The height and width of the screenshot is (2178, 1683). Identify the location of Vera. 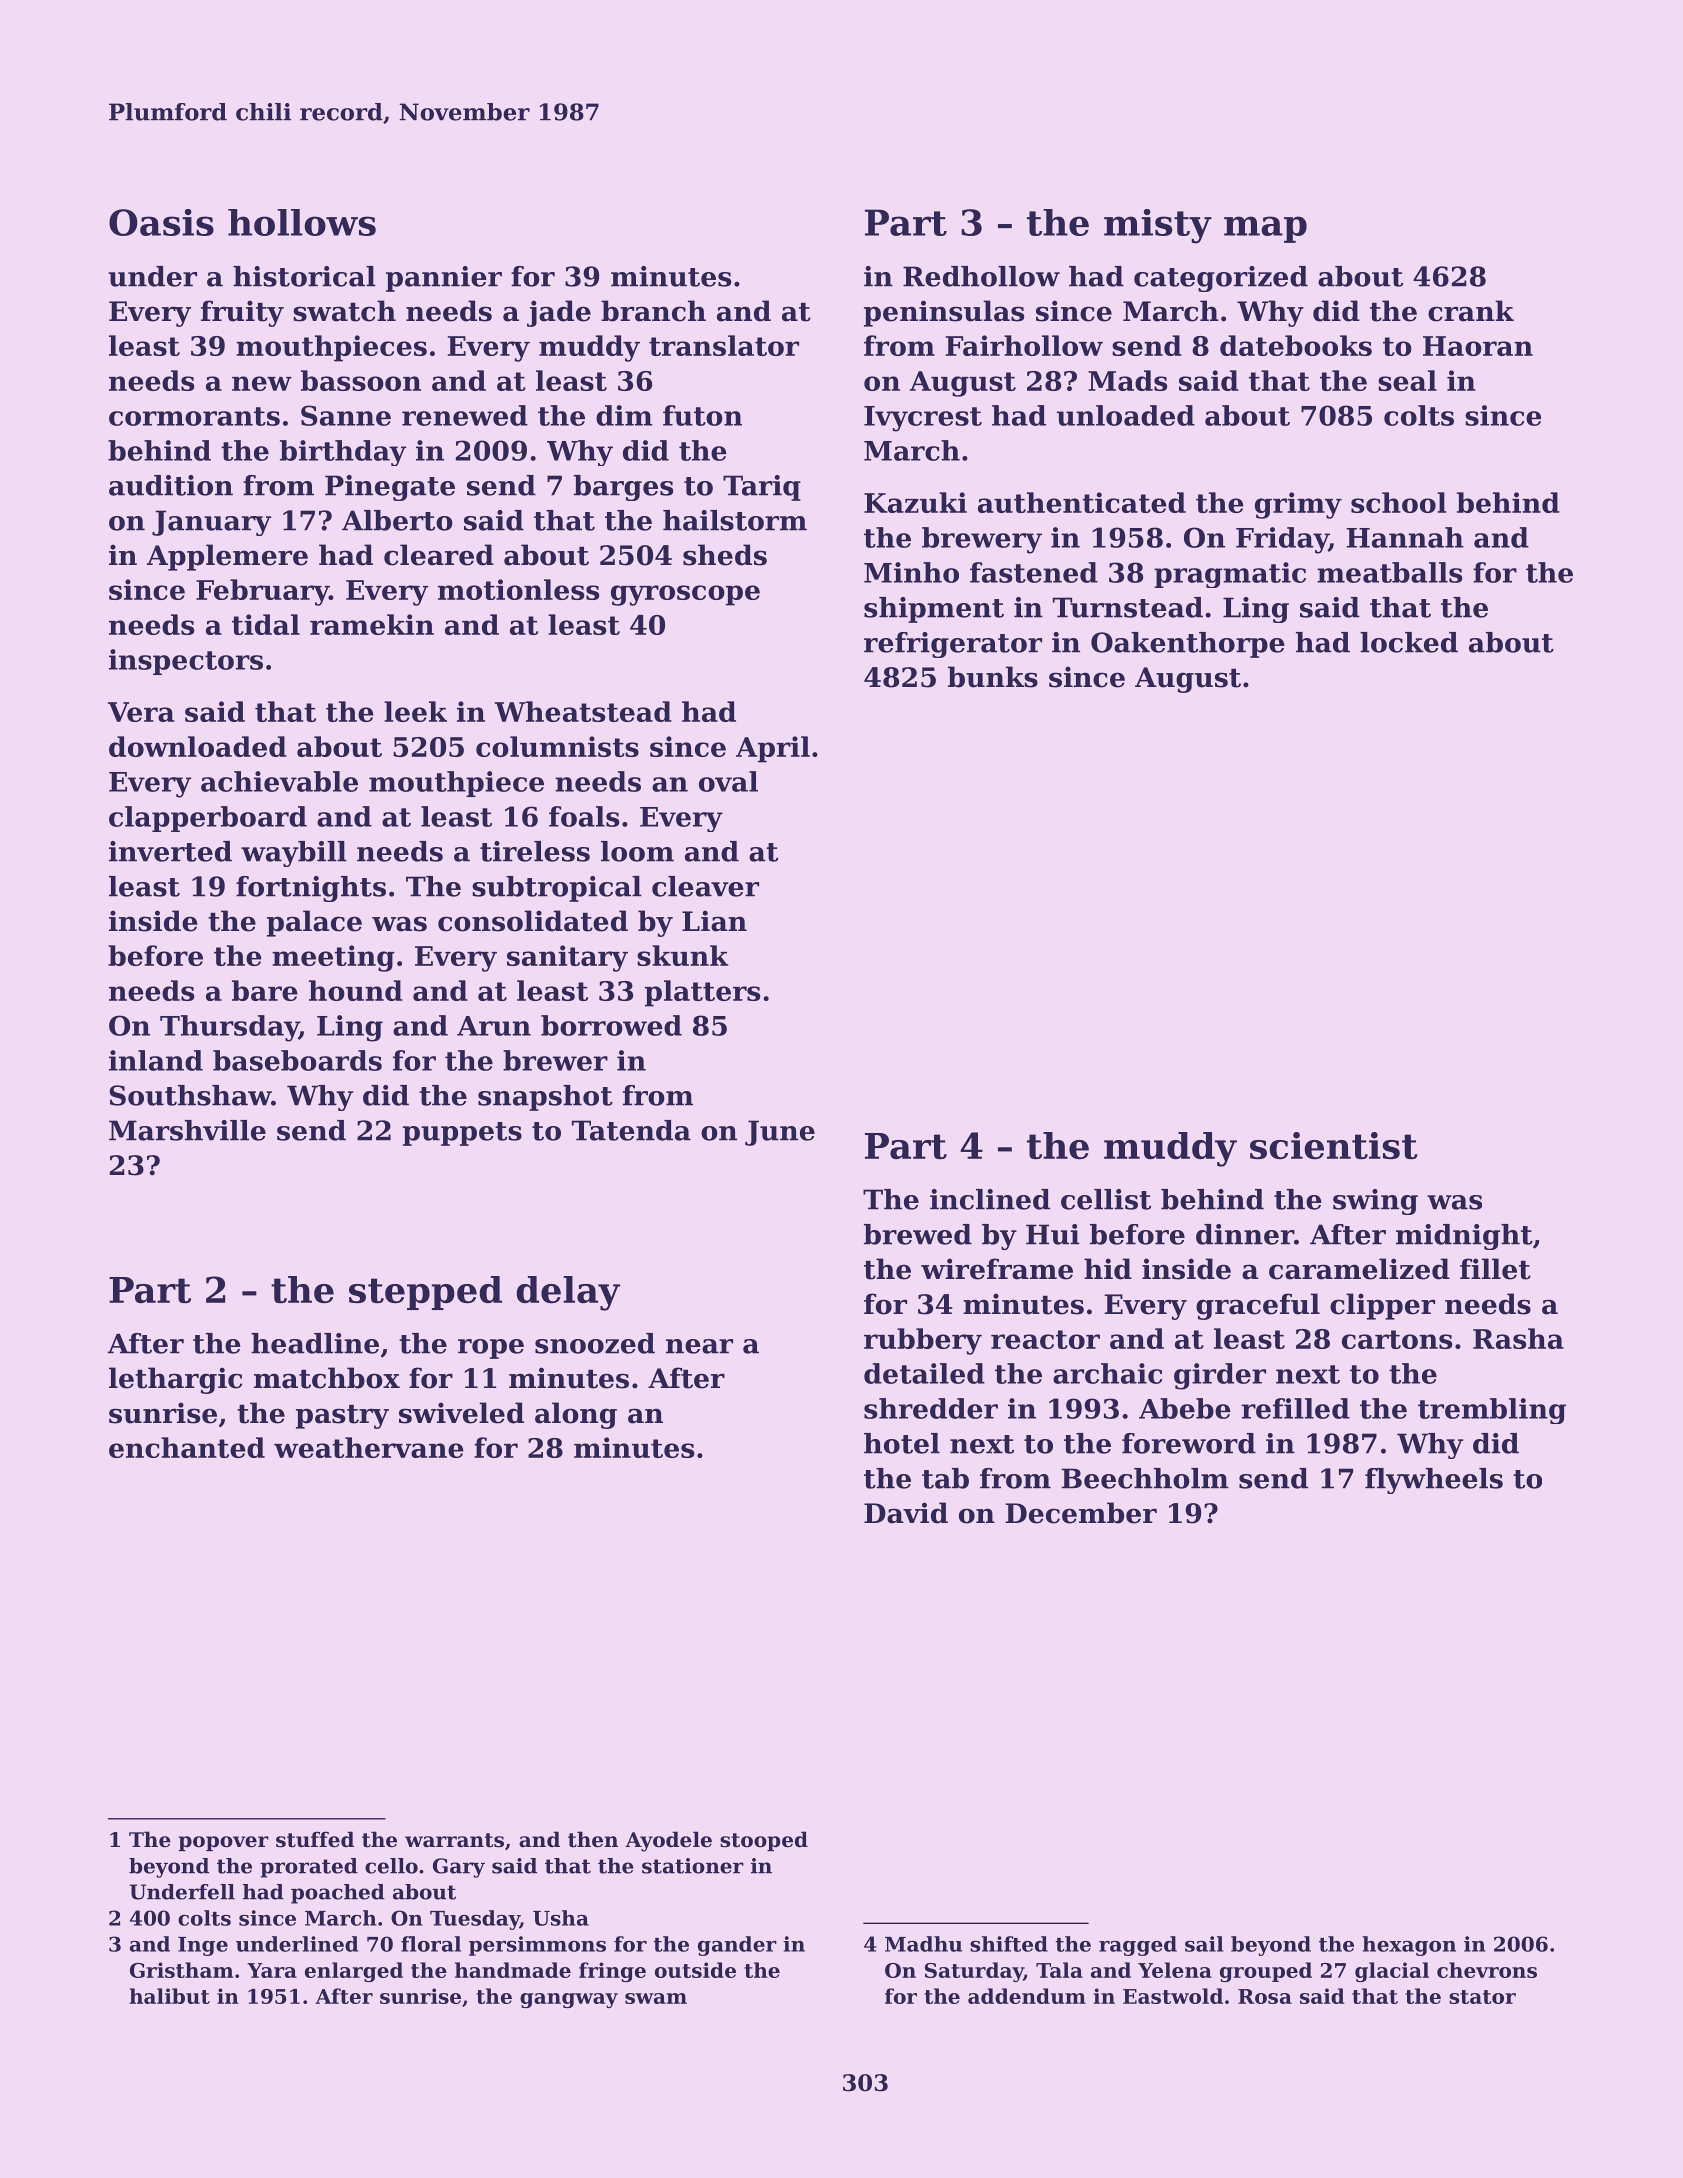
(141, 712).
